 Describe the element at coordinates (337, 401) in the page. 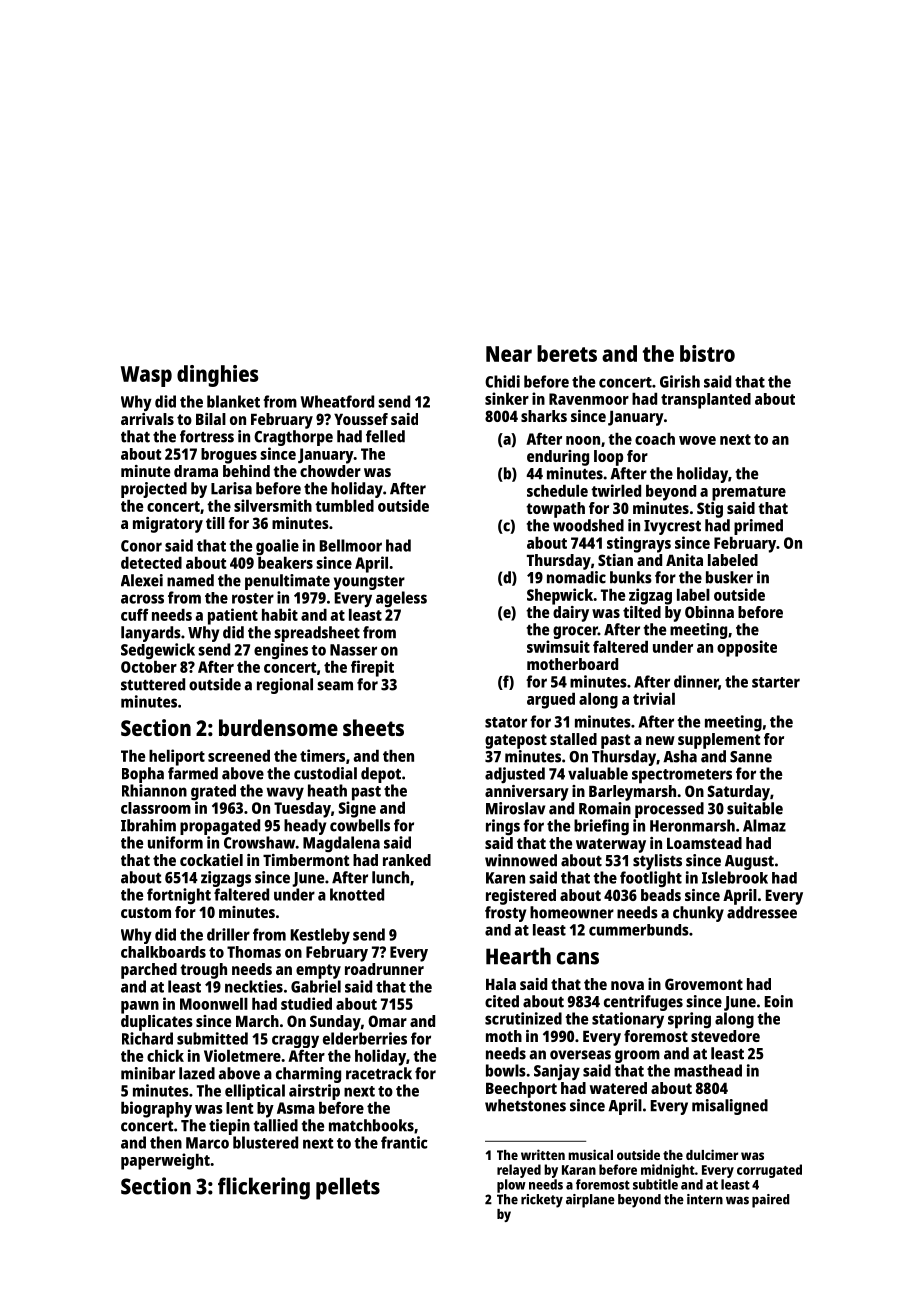

I see `Wheatford` at that location.
